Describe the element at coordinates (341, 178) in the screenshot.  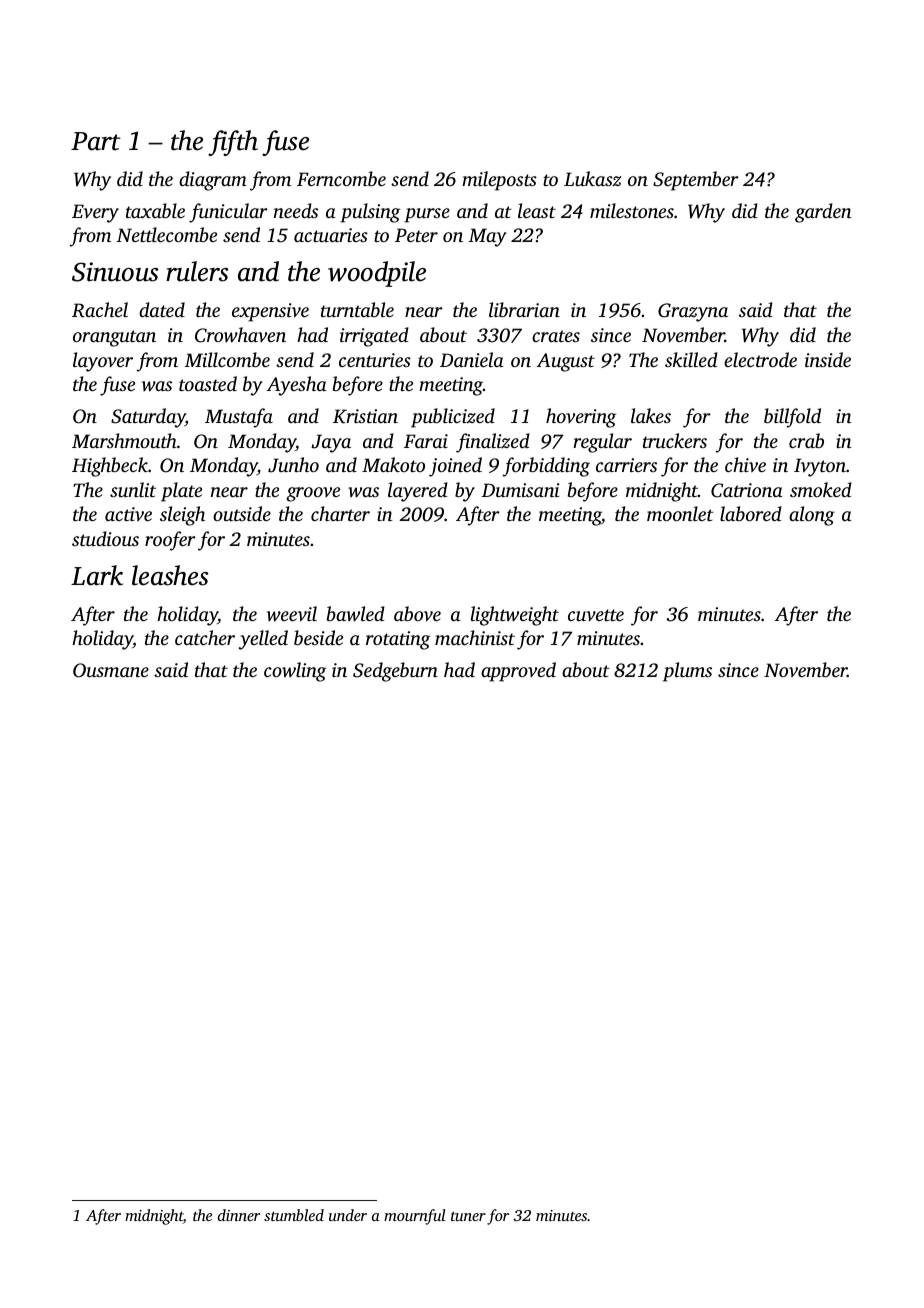
I see `Ferncombe` at that location.
